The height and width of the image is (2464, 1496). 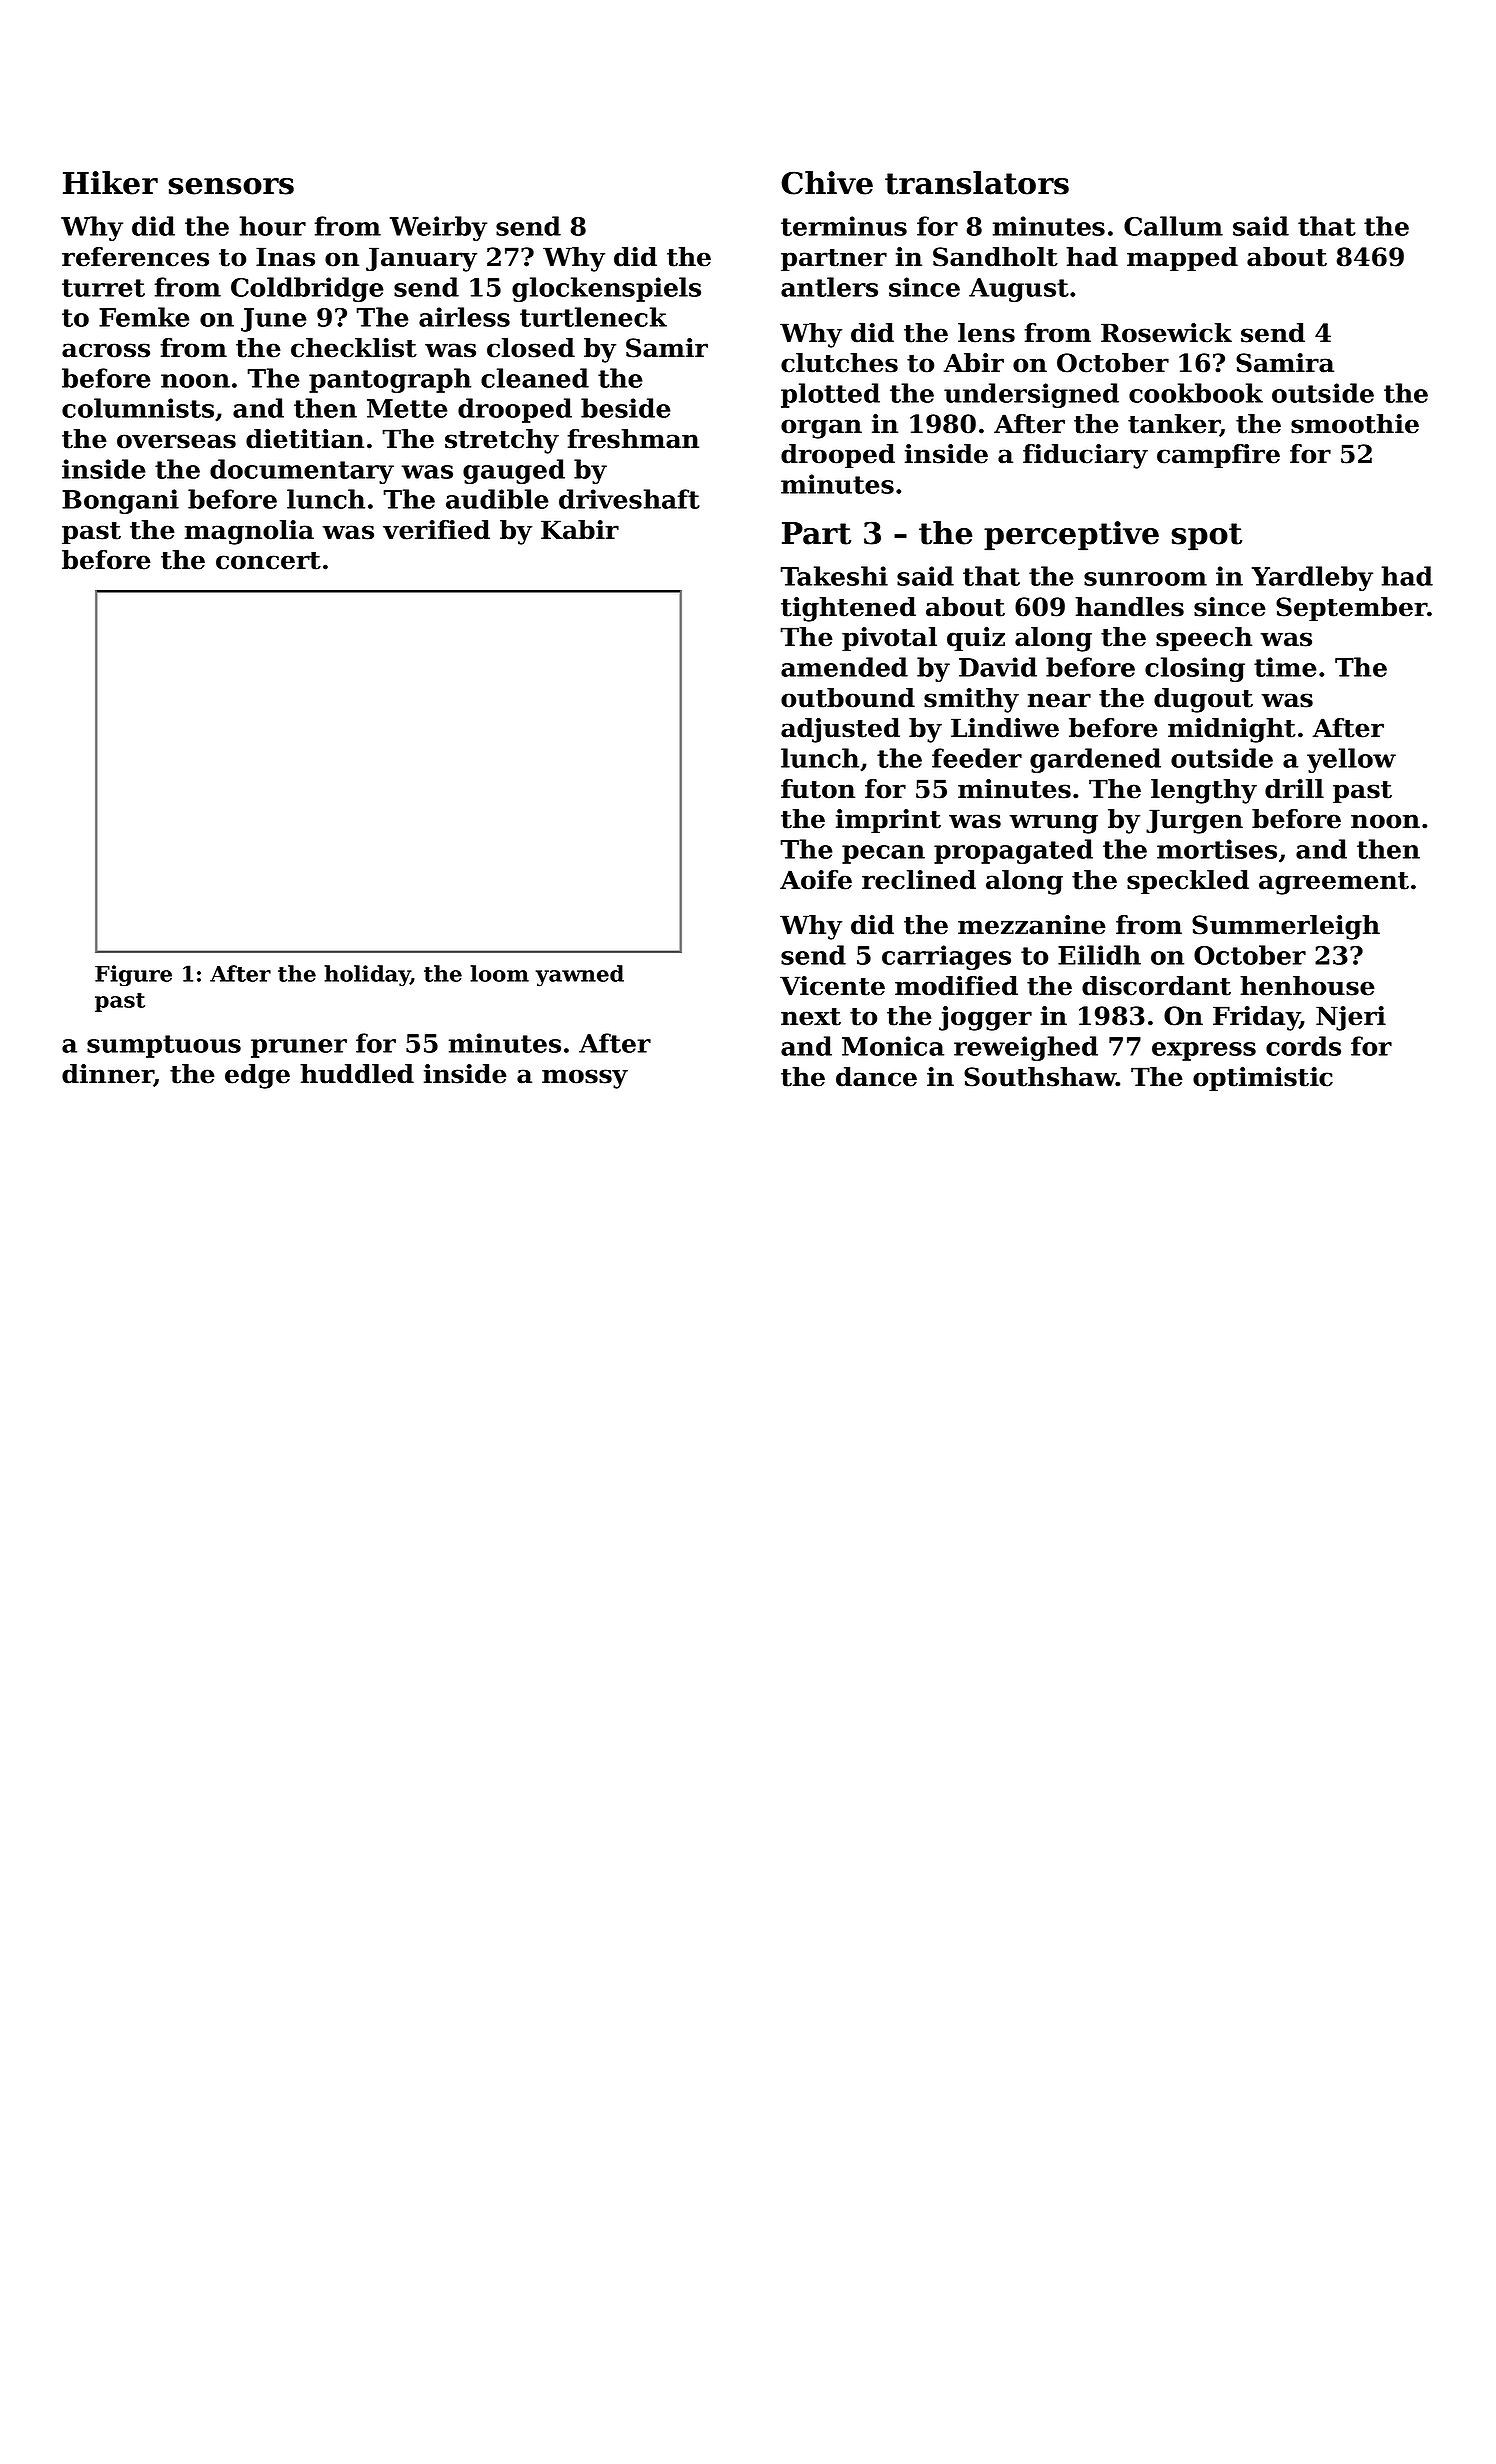 I want to click on Callum, so click(x=1173, y=226).
